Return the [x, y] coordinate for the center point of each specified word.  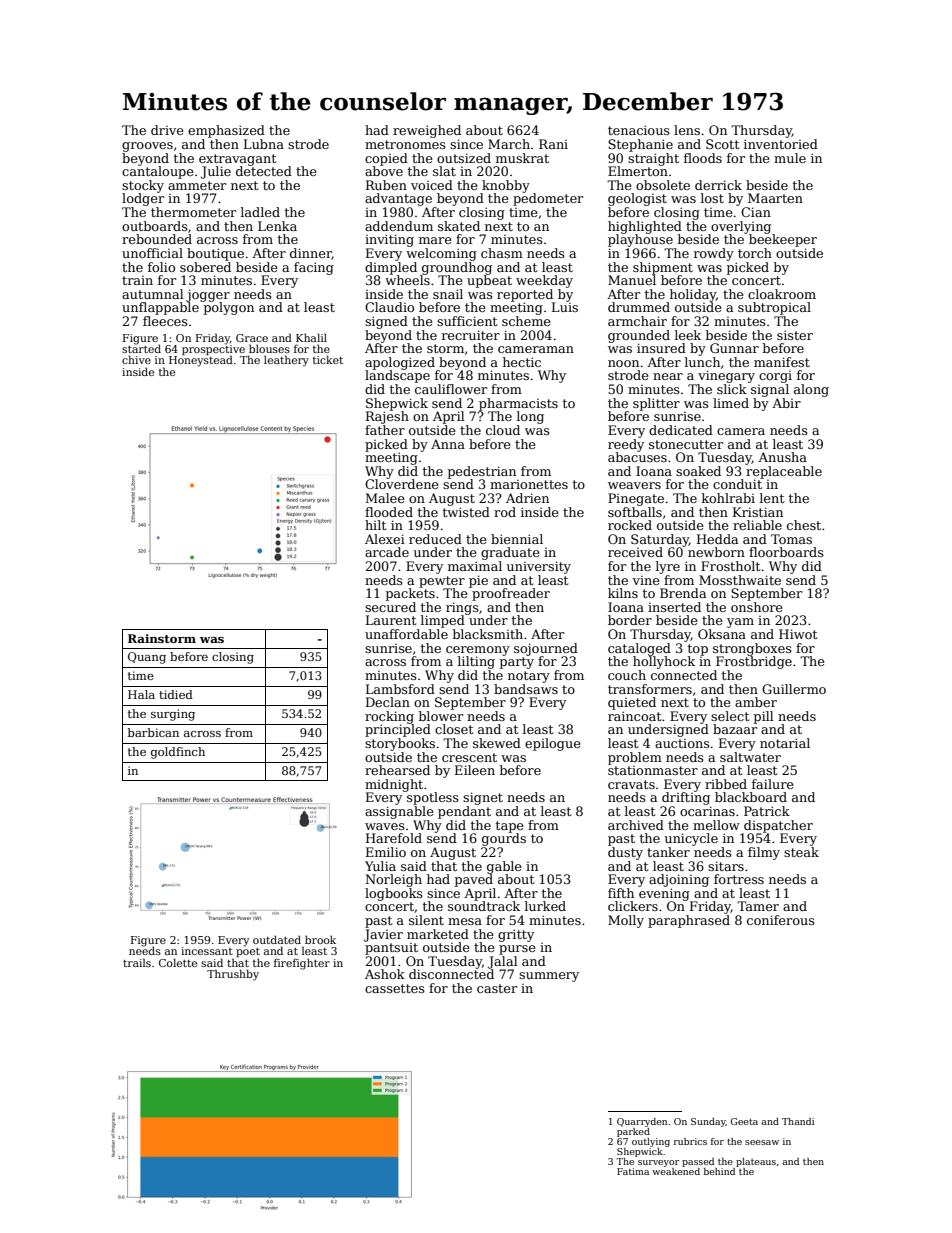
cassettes [395, 988]
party [517, 663]
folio [161, 267]
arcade [387, 552]
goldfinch [178, 753]
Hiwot [798, 634]
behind [719, 1171]
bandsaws [526, 689]
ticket [328, 359]
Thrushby [233, 975]
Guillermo [794, 689]
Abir [786, 403]
